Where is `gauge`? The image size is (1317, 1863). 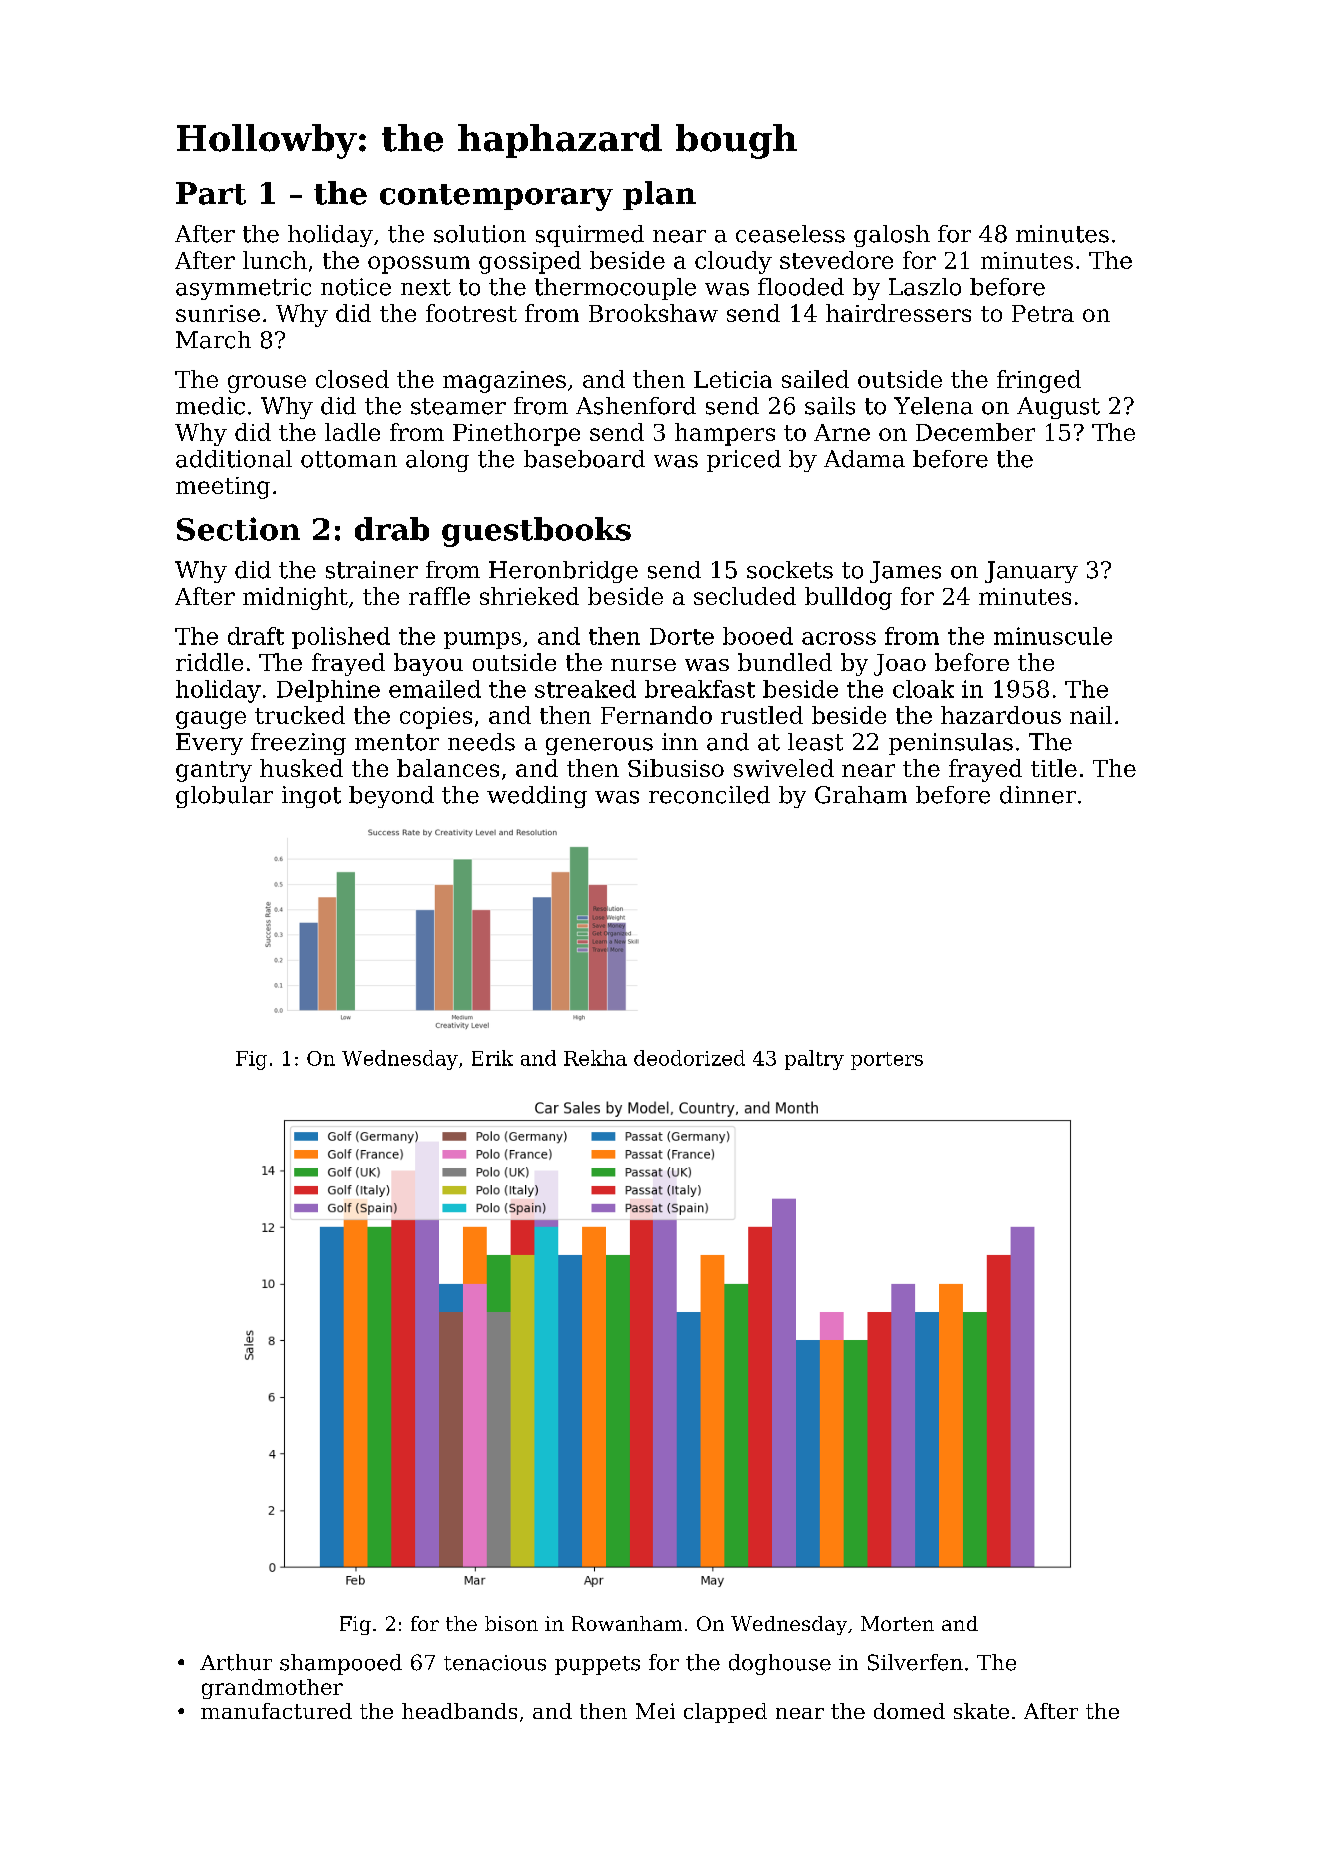 gauge is located at coordinates (211, 720).
